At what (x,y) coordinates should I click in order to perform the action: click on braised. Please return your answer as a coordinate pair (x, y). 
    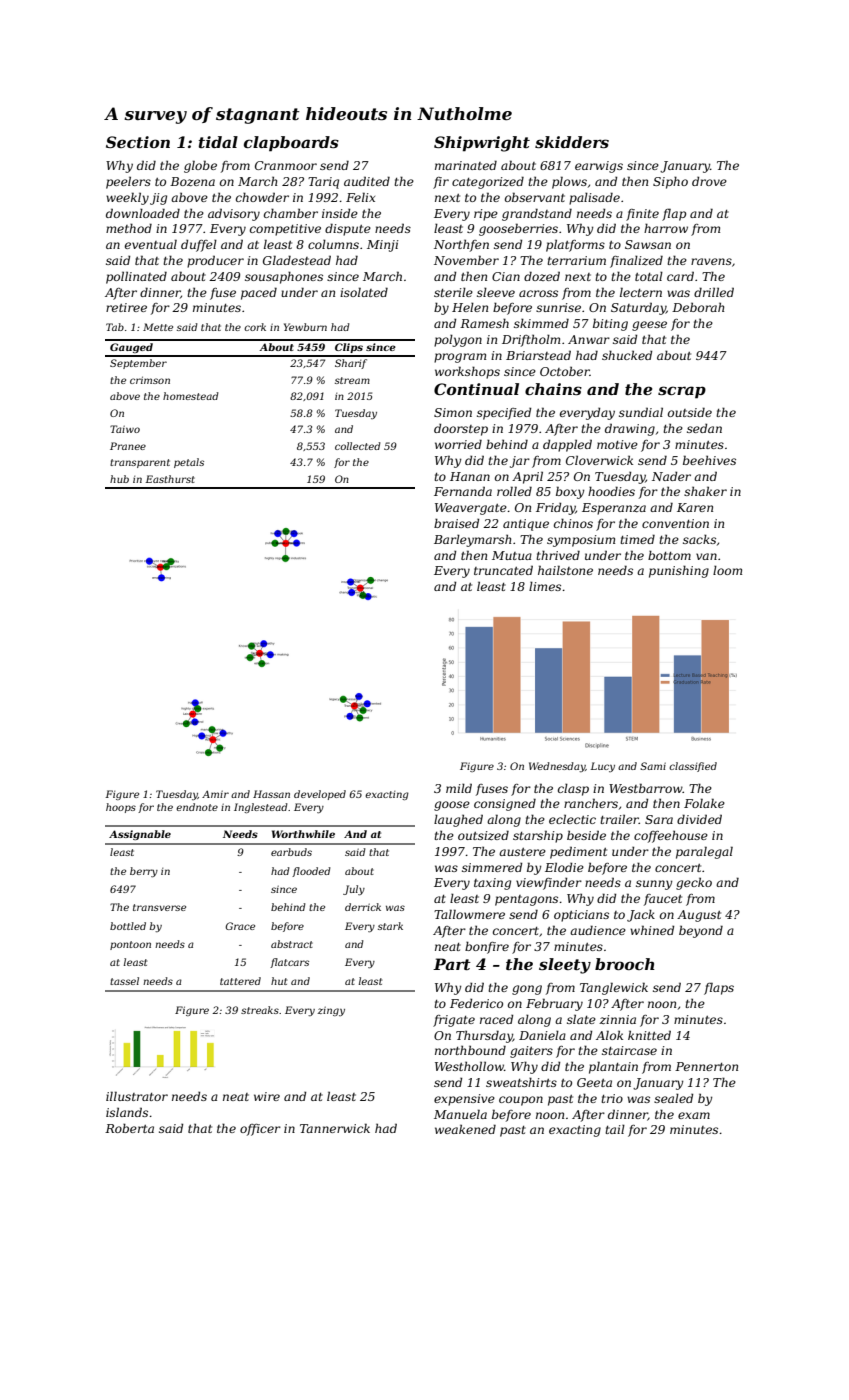
    Looking at the image, I should click on (456, 523).
